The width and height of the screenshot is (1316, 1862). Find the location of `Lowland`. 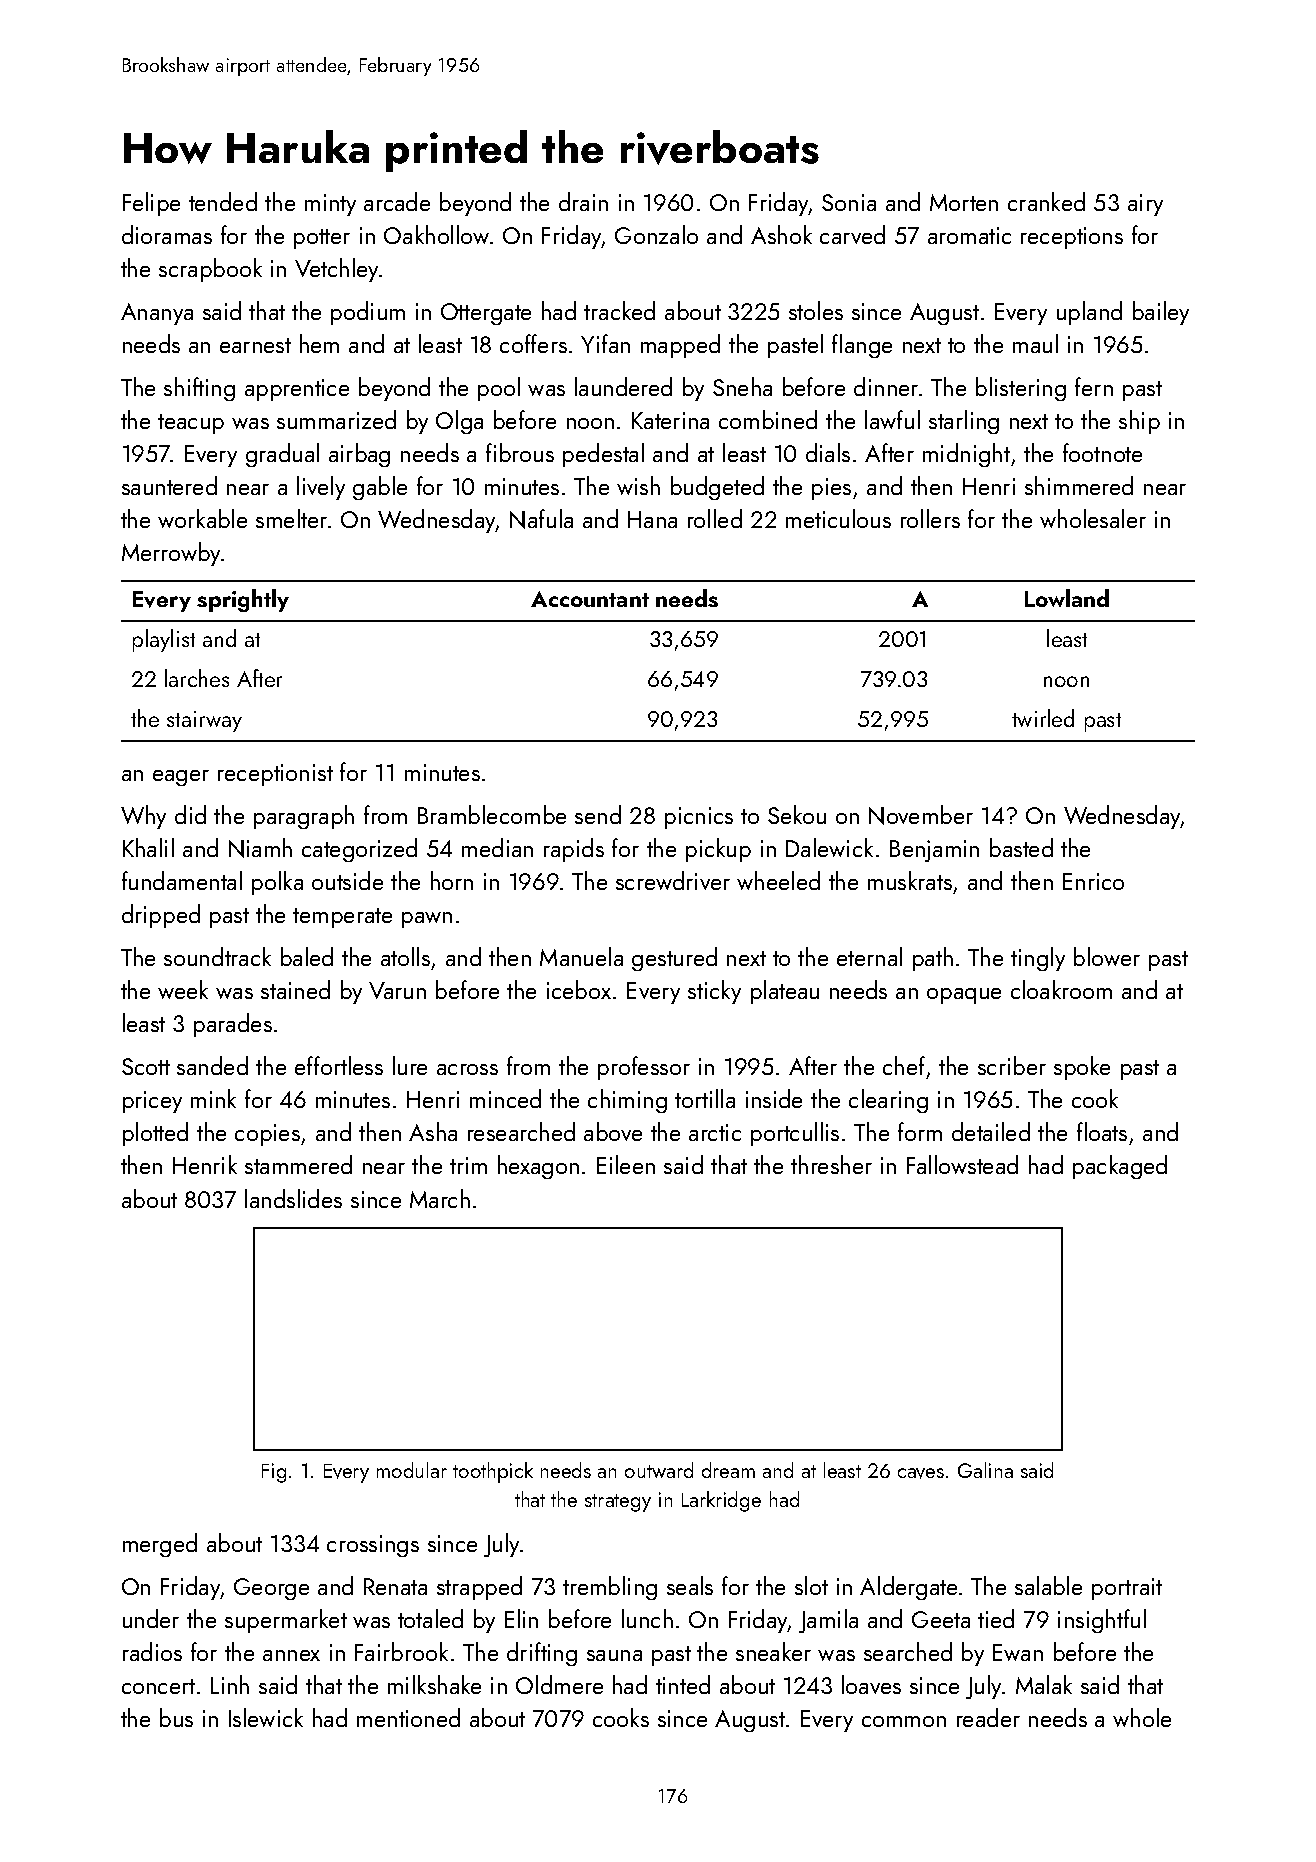

Lowland is located at coordinates (1067, 598).
